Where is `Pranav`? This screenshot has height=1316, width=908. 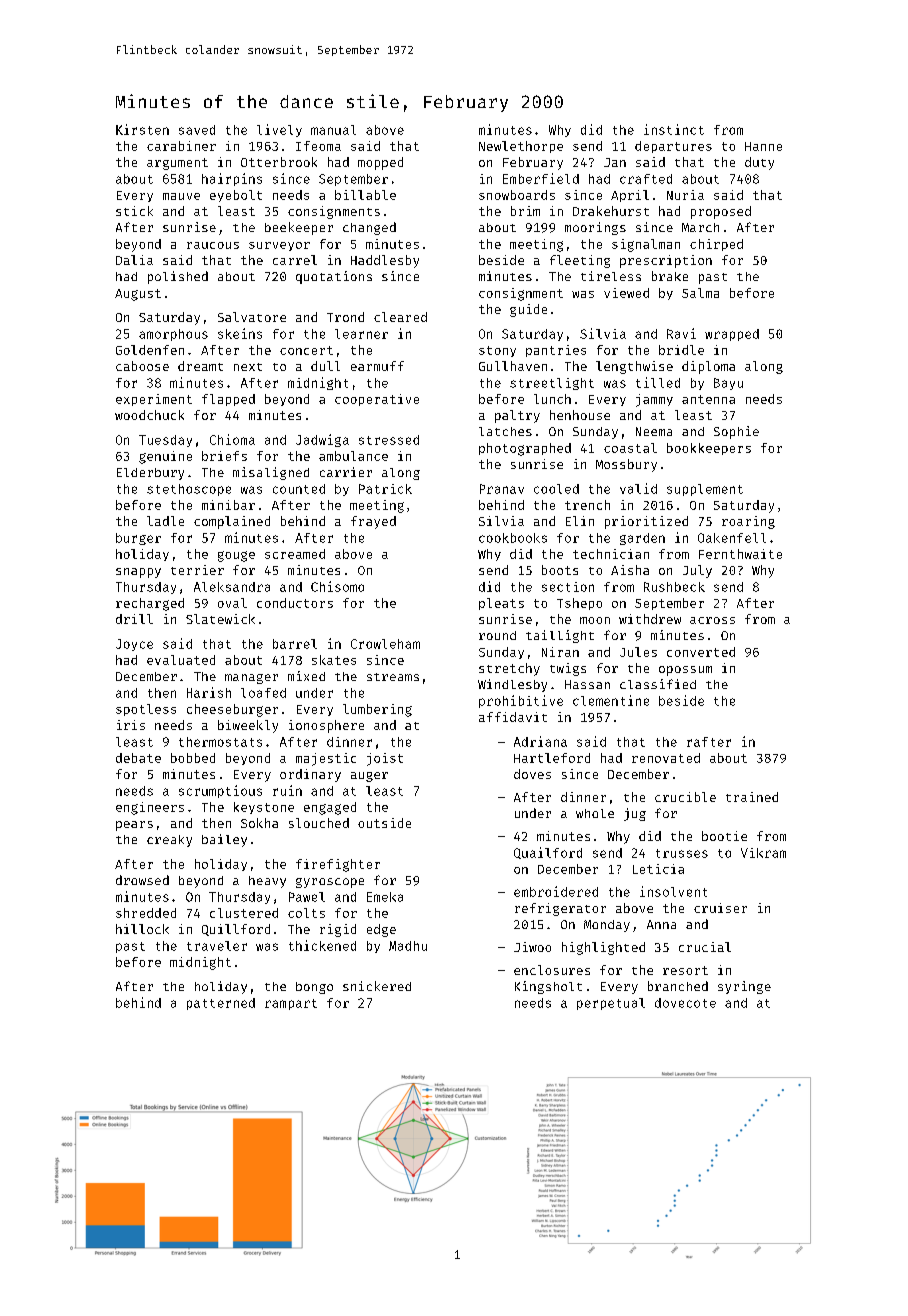 Pranav is located at coordinates (502, 489).
